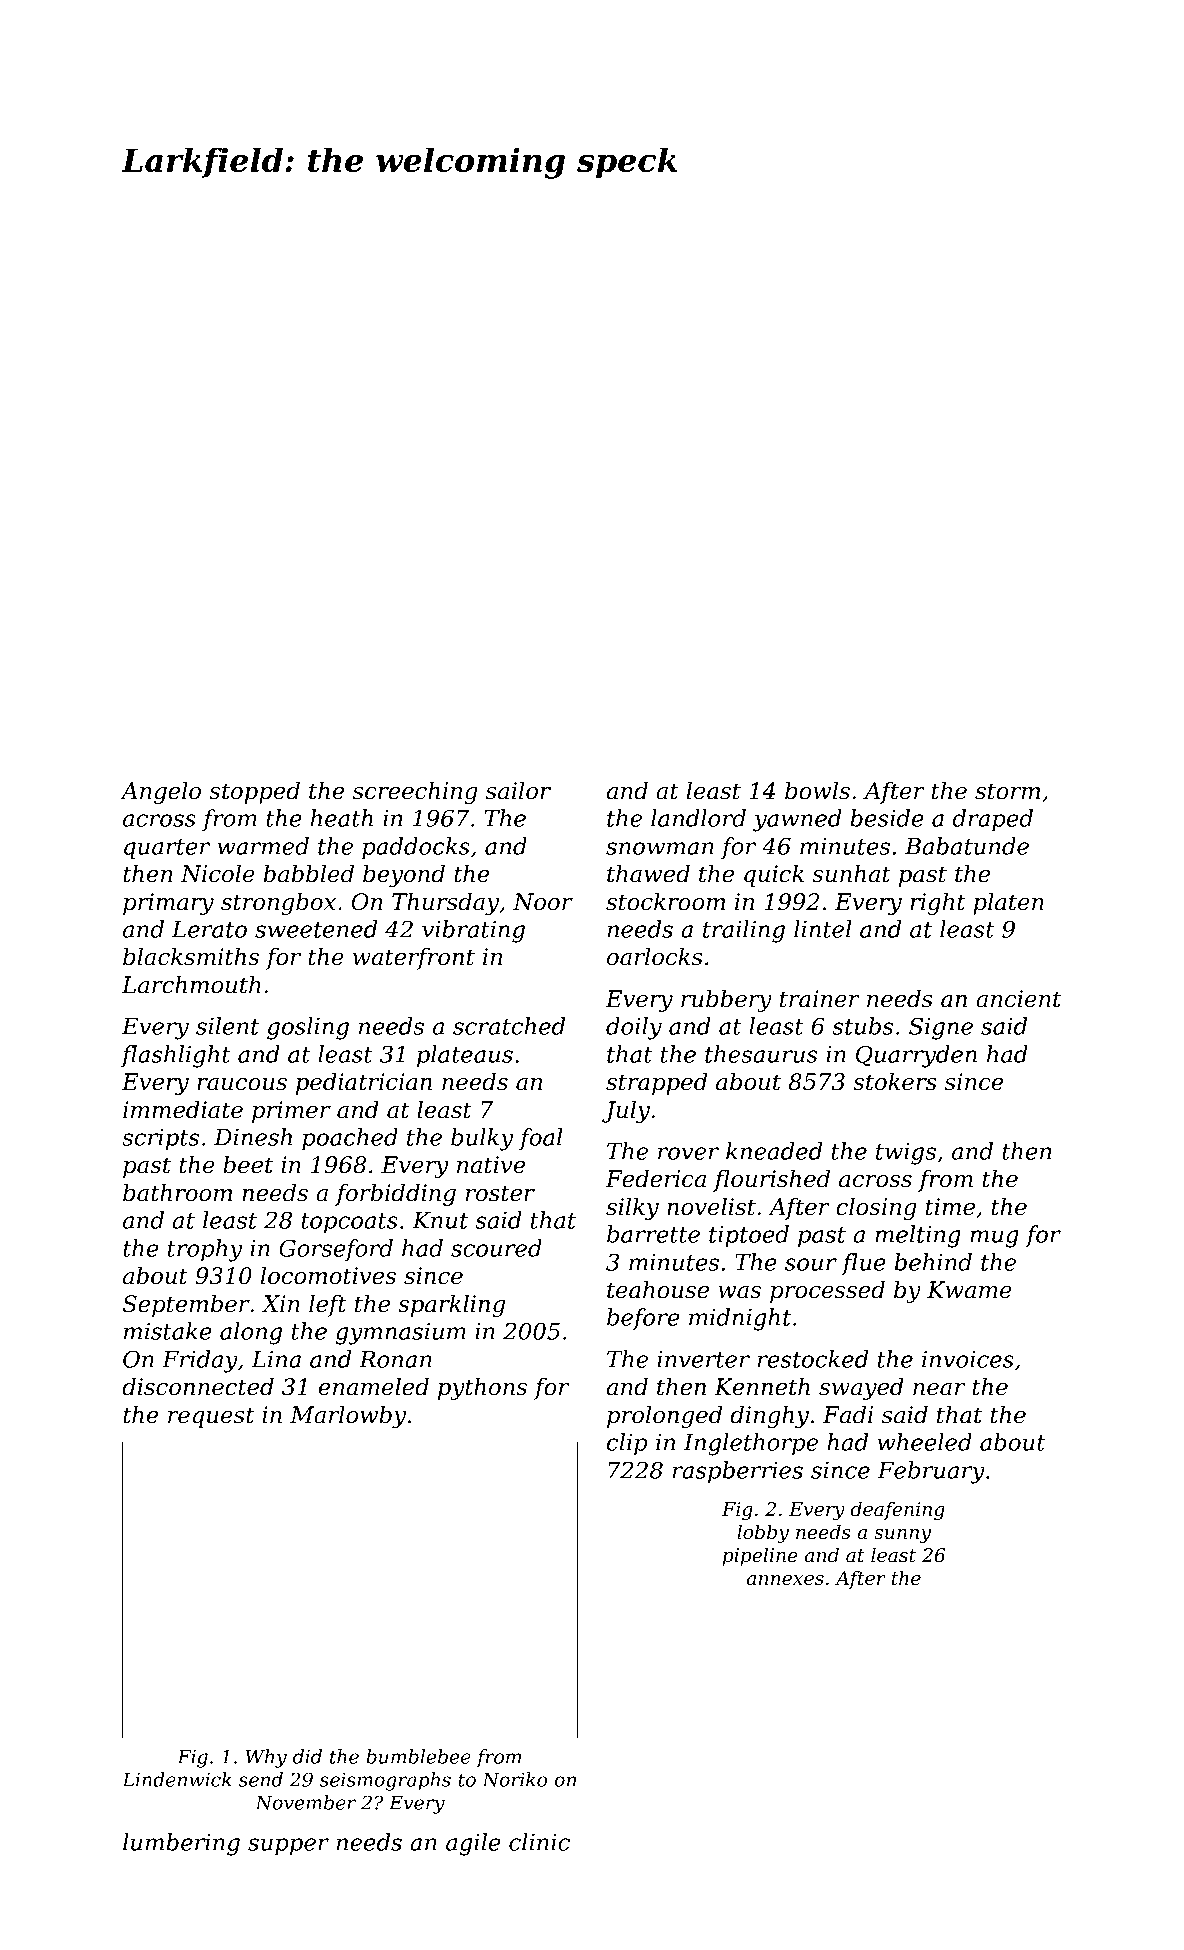 This screenshot has height=1950, width=1184. I want to click on mistake, so click(168, 1331).
